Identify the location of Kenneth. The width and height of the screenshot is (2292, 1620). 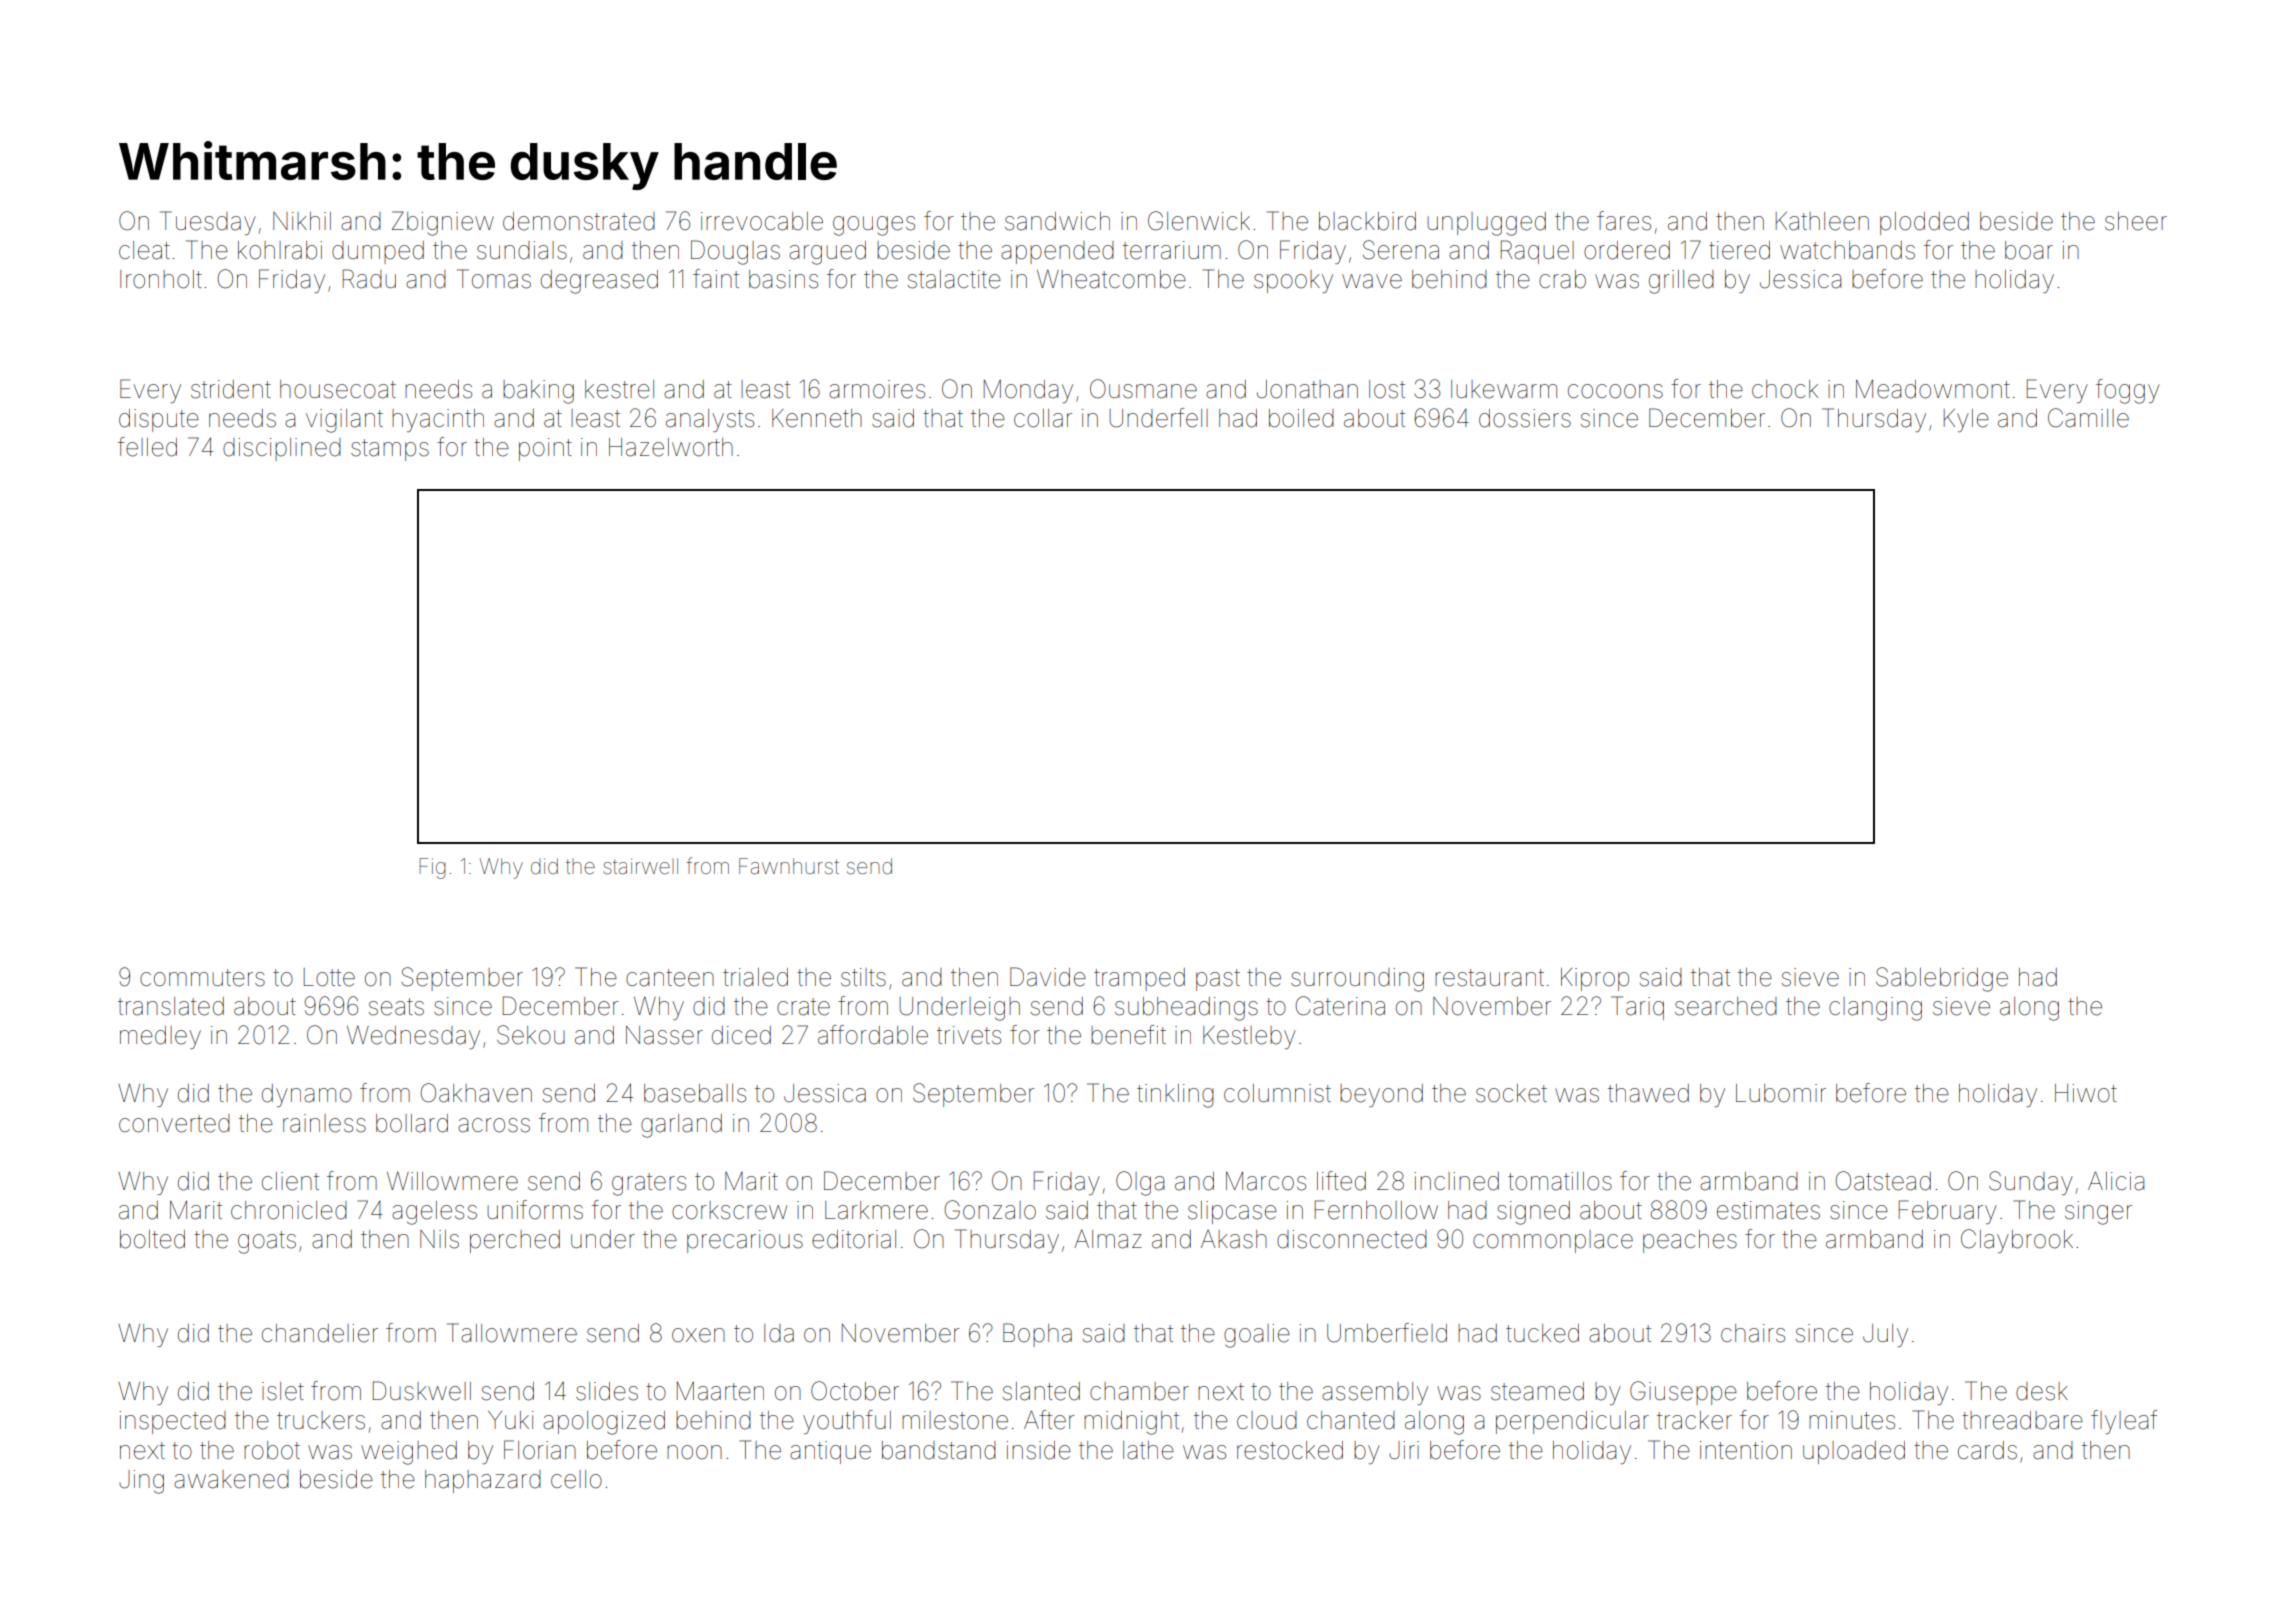
(817, 418).
